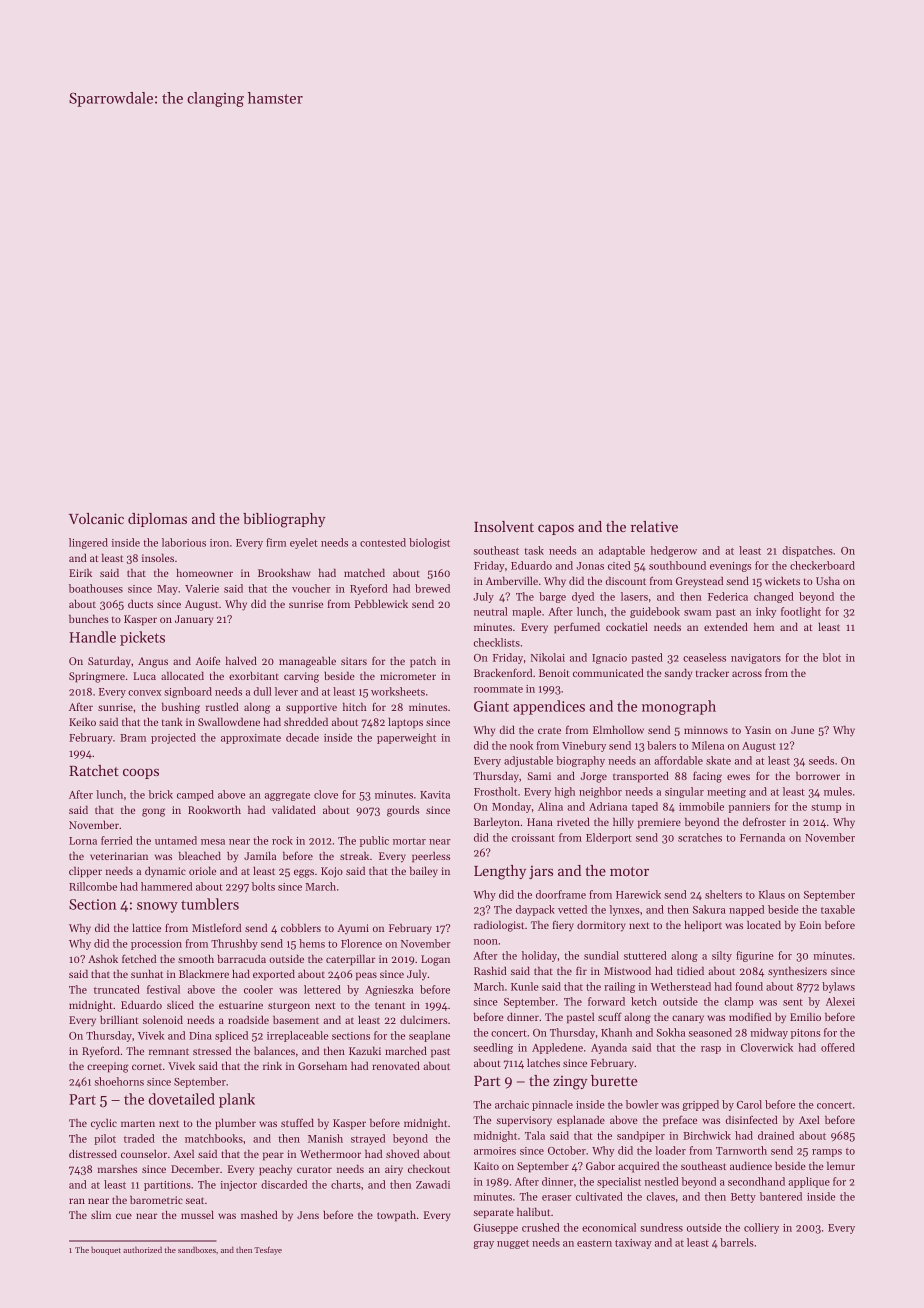 The width and height of the screenshot is (924, 1308). What do you see at coordinates (525, 986) in the screenshot?
I see `Kunle` at bounding box center [525, 986].
